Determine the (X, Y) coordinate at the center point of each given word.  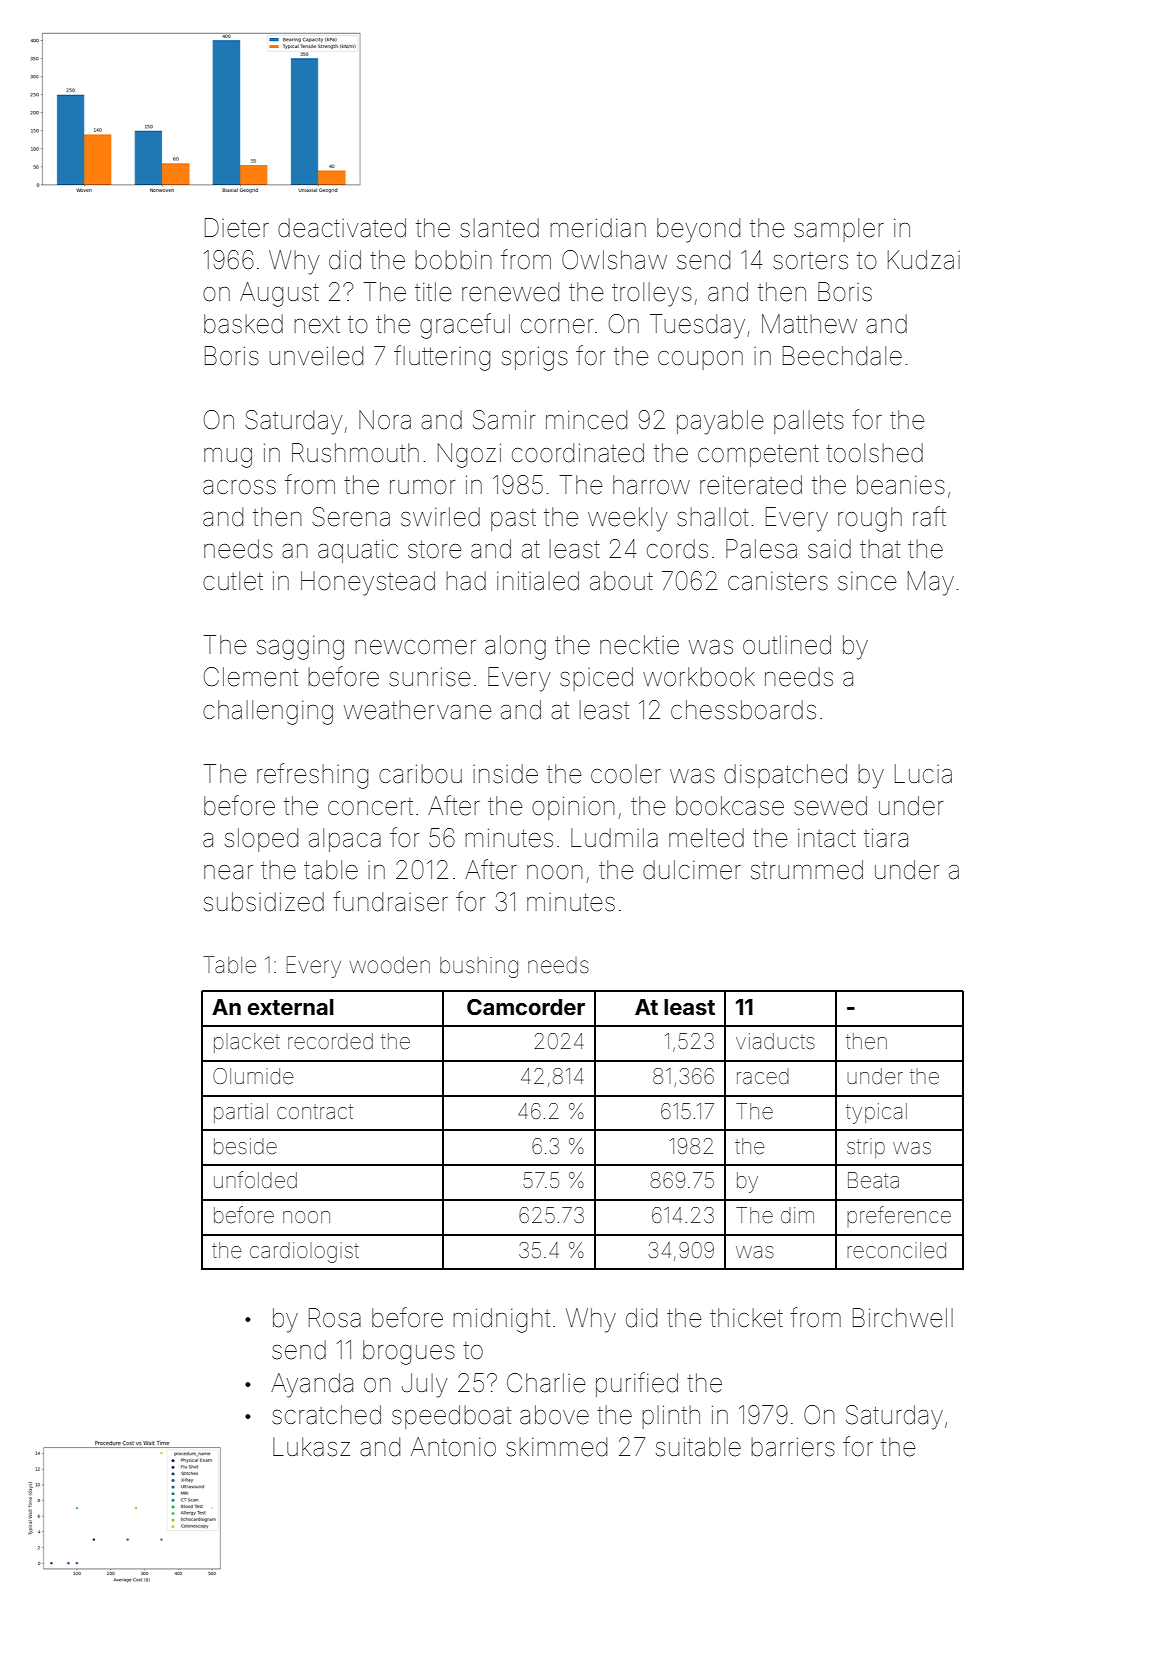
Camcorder (526, 1007)
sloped (261, 840)
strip (866, 1148)
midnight (501, 1320)
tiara (886, 838)
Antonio (453, 1447)
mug (228, 458)
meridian (598, 228)
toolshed (874, 453)
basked (243, 324)
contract (315, 1111)
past (513, 520)
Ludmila (614, 838)
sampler (839, 230)
